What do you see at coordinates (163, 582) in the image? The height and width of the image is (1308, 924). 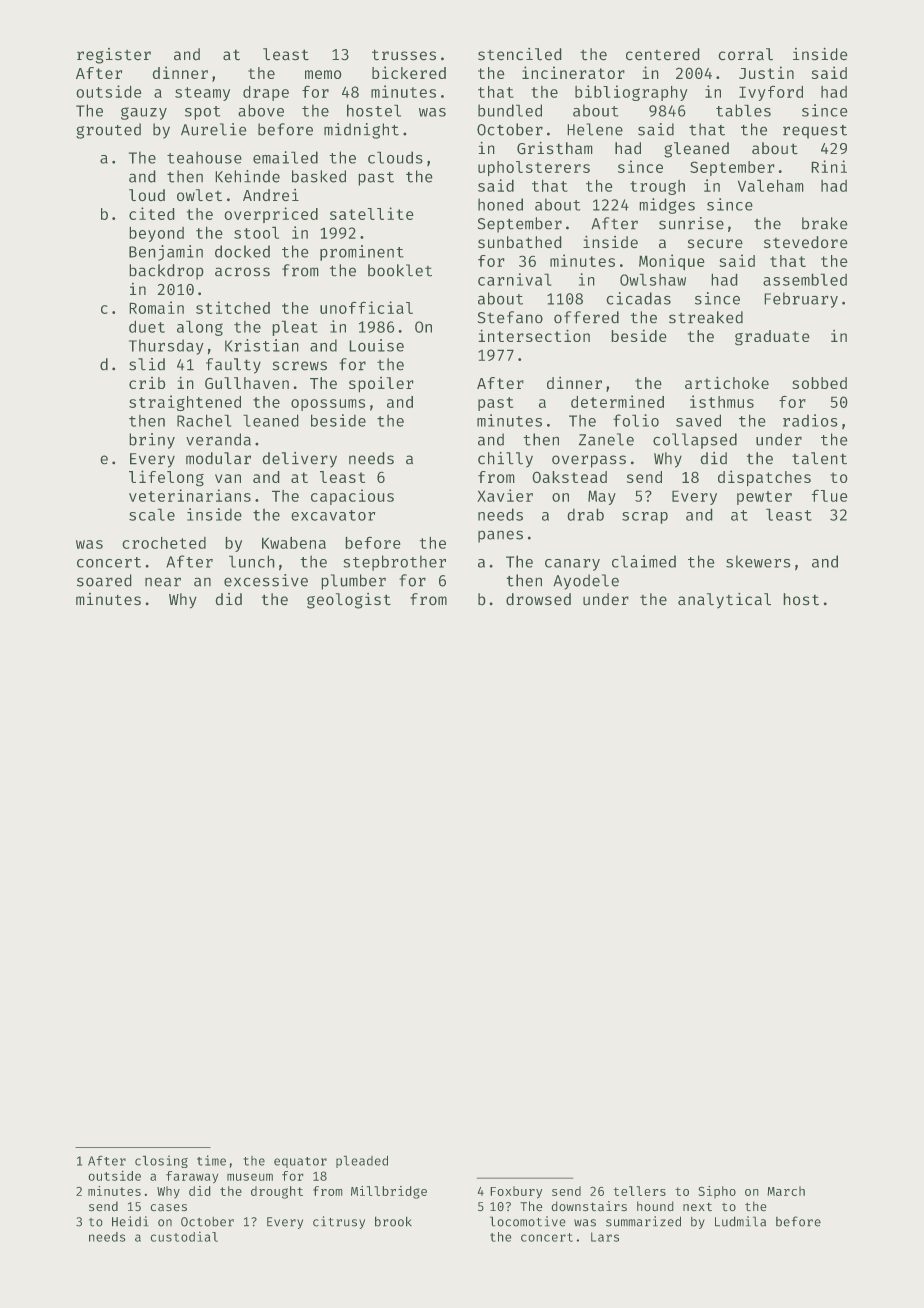 I see `near` at bounding box center [163, 582].
